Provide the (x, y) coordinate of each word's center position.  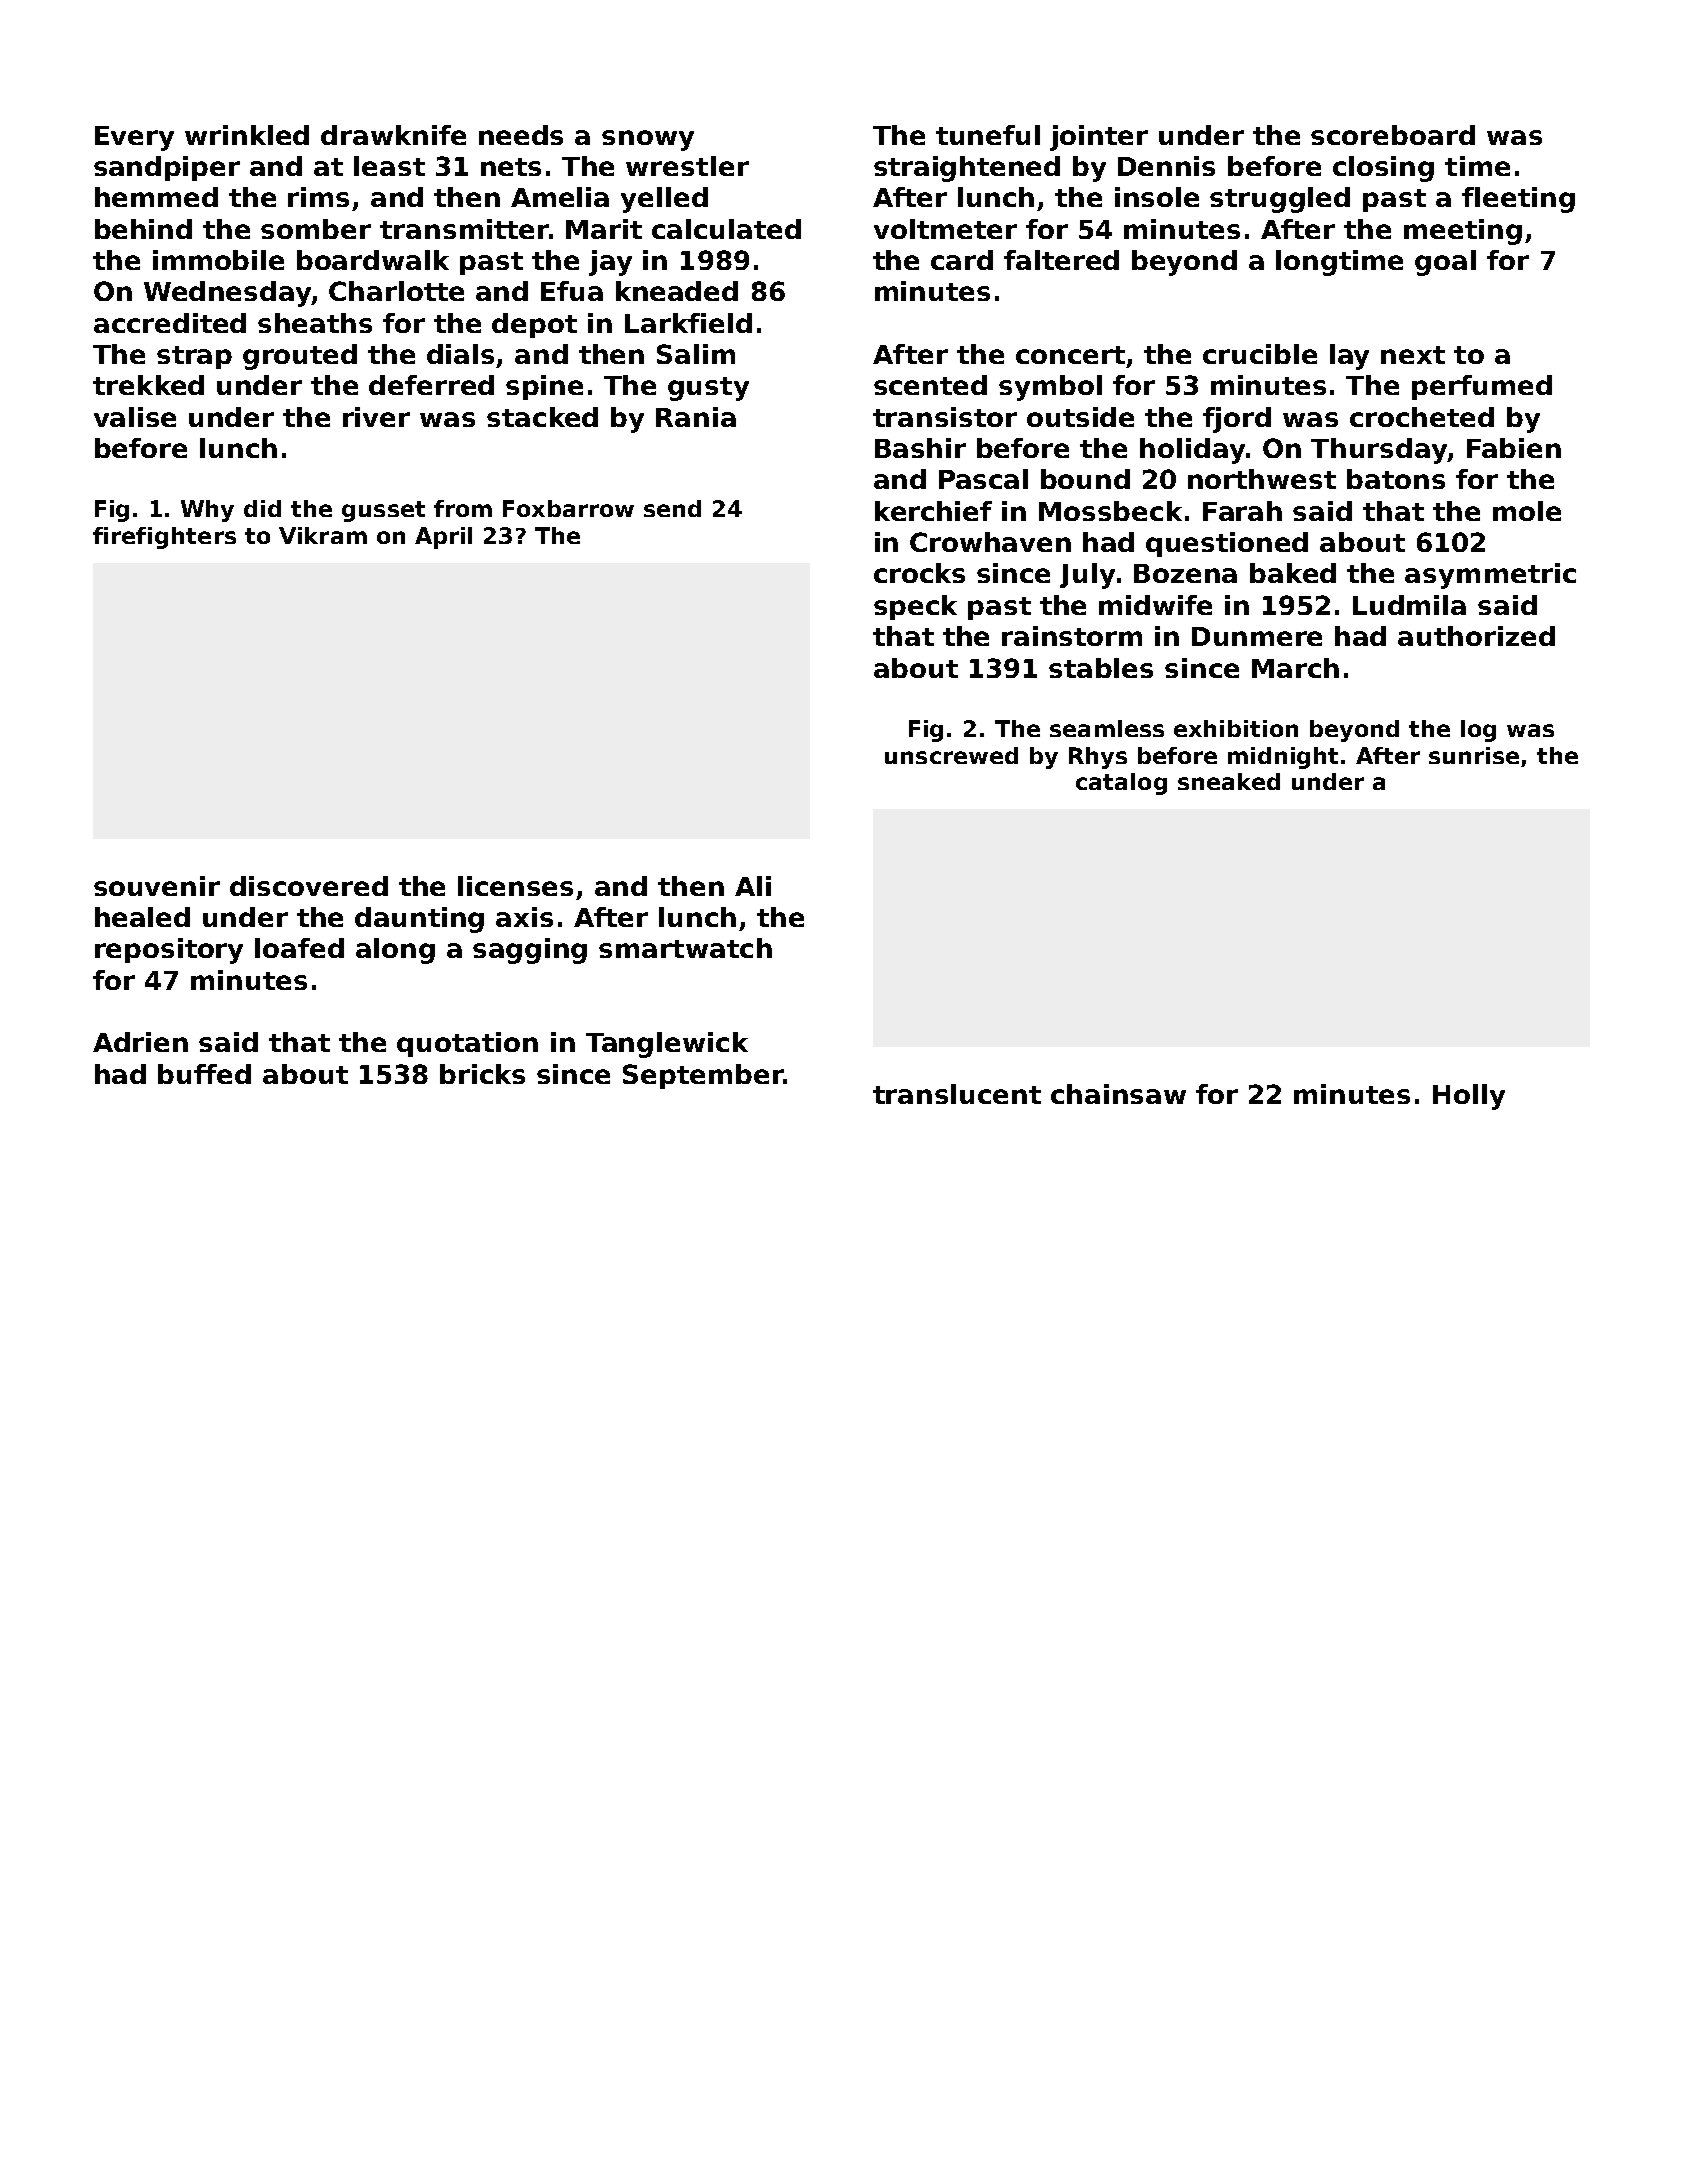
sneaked (1229, 781)
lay (1349, 357)
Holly (1469, 1097)
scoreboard (1393, 135)
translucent (957, 1094)
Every (134, 138)
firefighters (164, 538)
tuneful (988, 135)
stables (1101, 668)
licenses (515, 886)
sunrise (1474, 755)
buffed (204, 1074)
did (262, 508)
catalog (1121, 784)
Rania (696, 417)
